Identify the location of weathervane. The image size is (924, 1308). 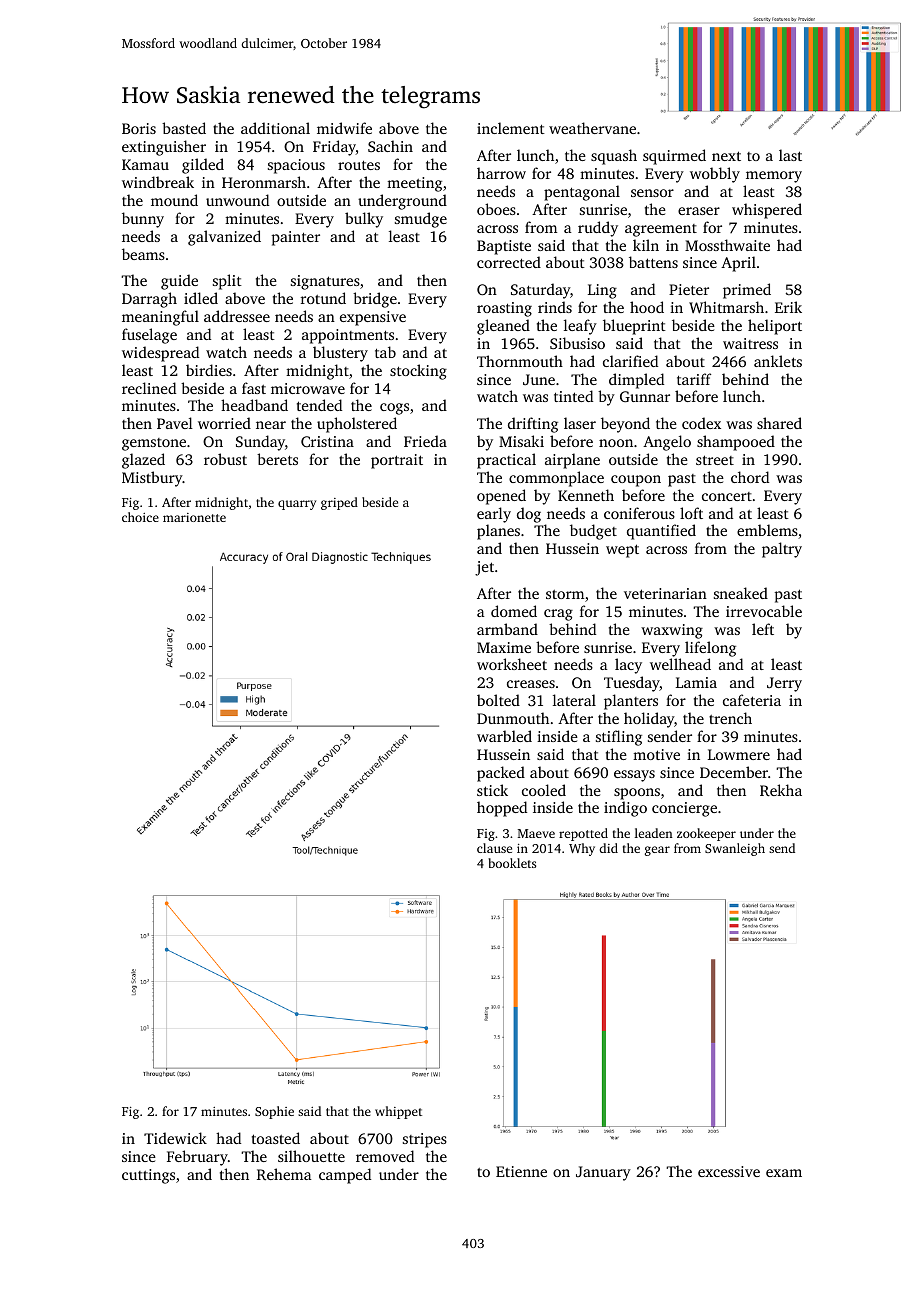
(592, 128).
